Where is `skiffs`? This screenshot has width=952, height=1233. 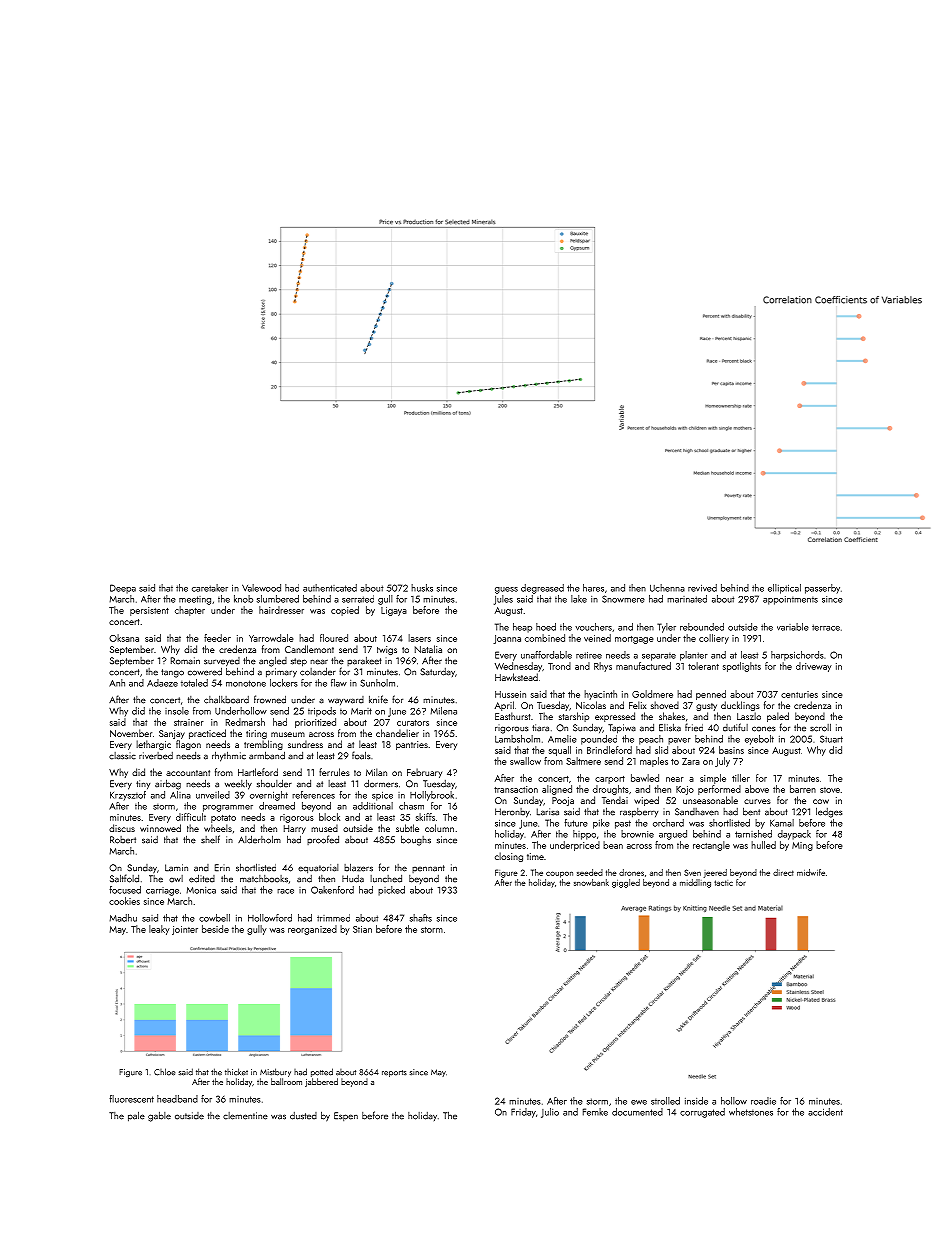 skiffs is located at coordinates (425, 817).
